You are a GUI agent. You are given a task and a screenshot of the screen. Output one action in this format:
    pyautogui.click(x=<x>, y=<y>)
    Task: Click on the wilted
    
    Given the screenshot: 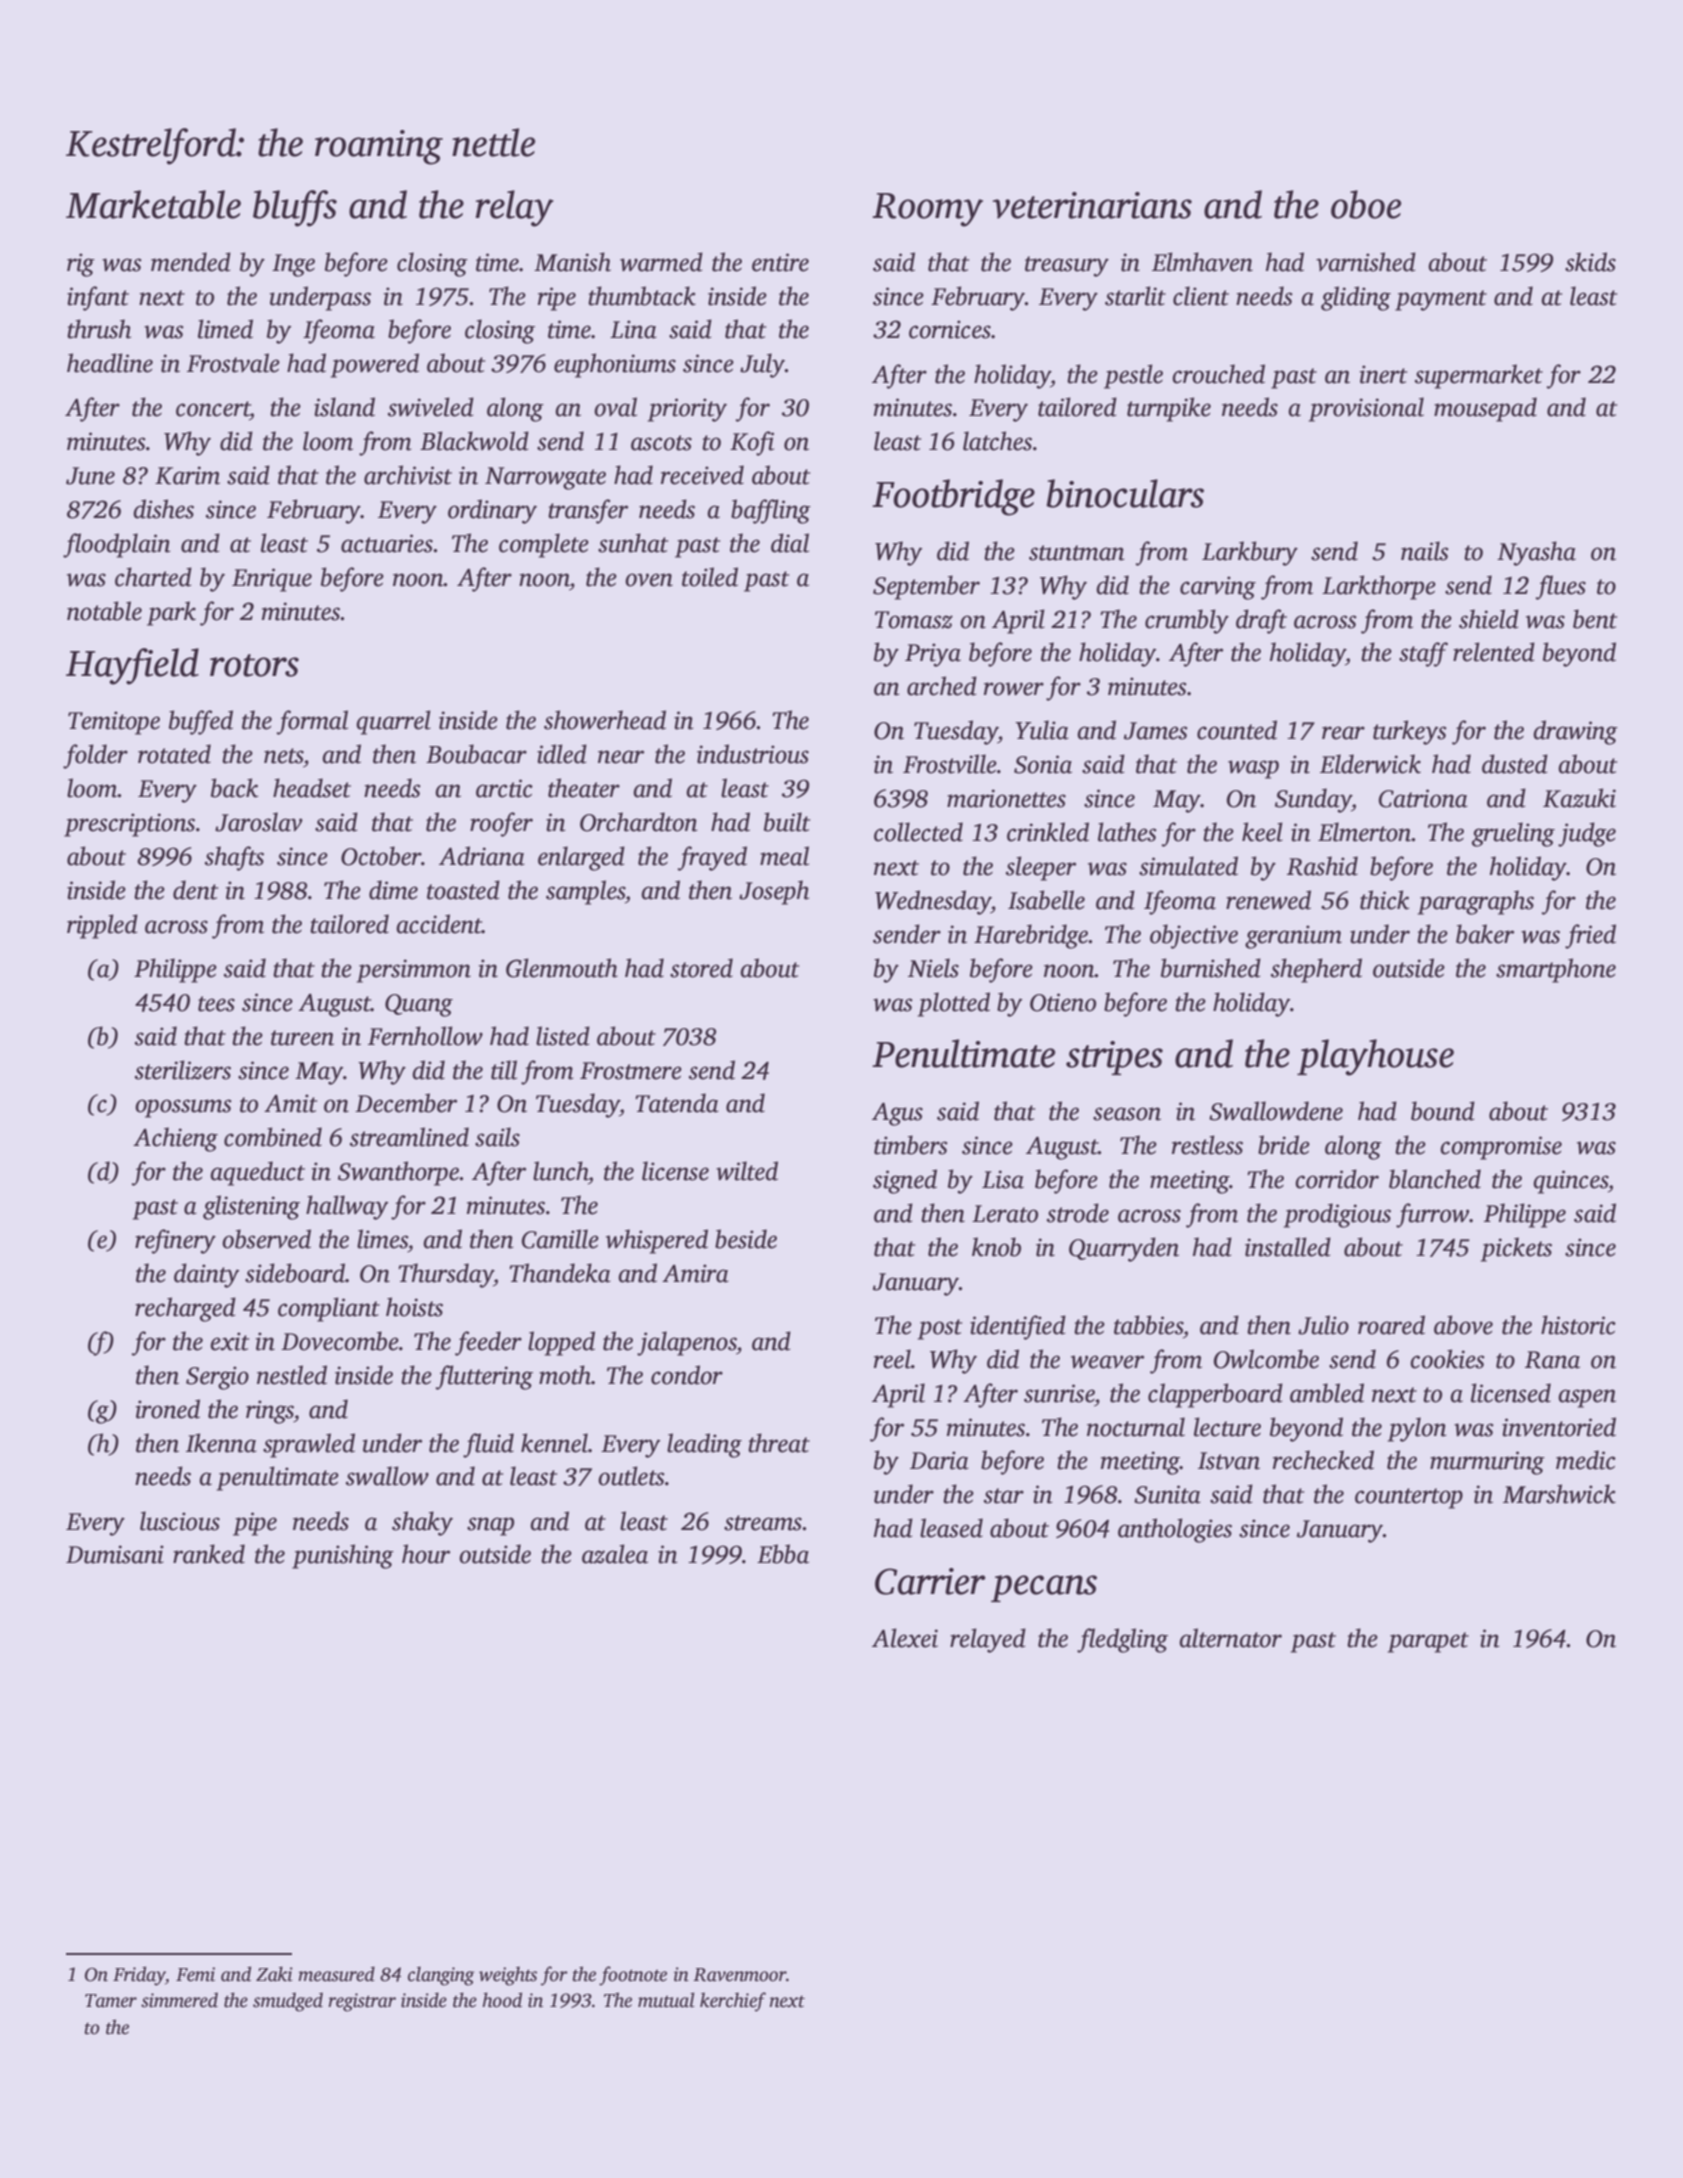 What is the action you would take?
    pyautogui.click(x=747, y=1171)
